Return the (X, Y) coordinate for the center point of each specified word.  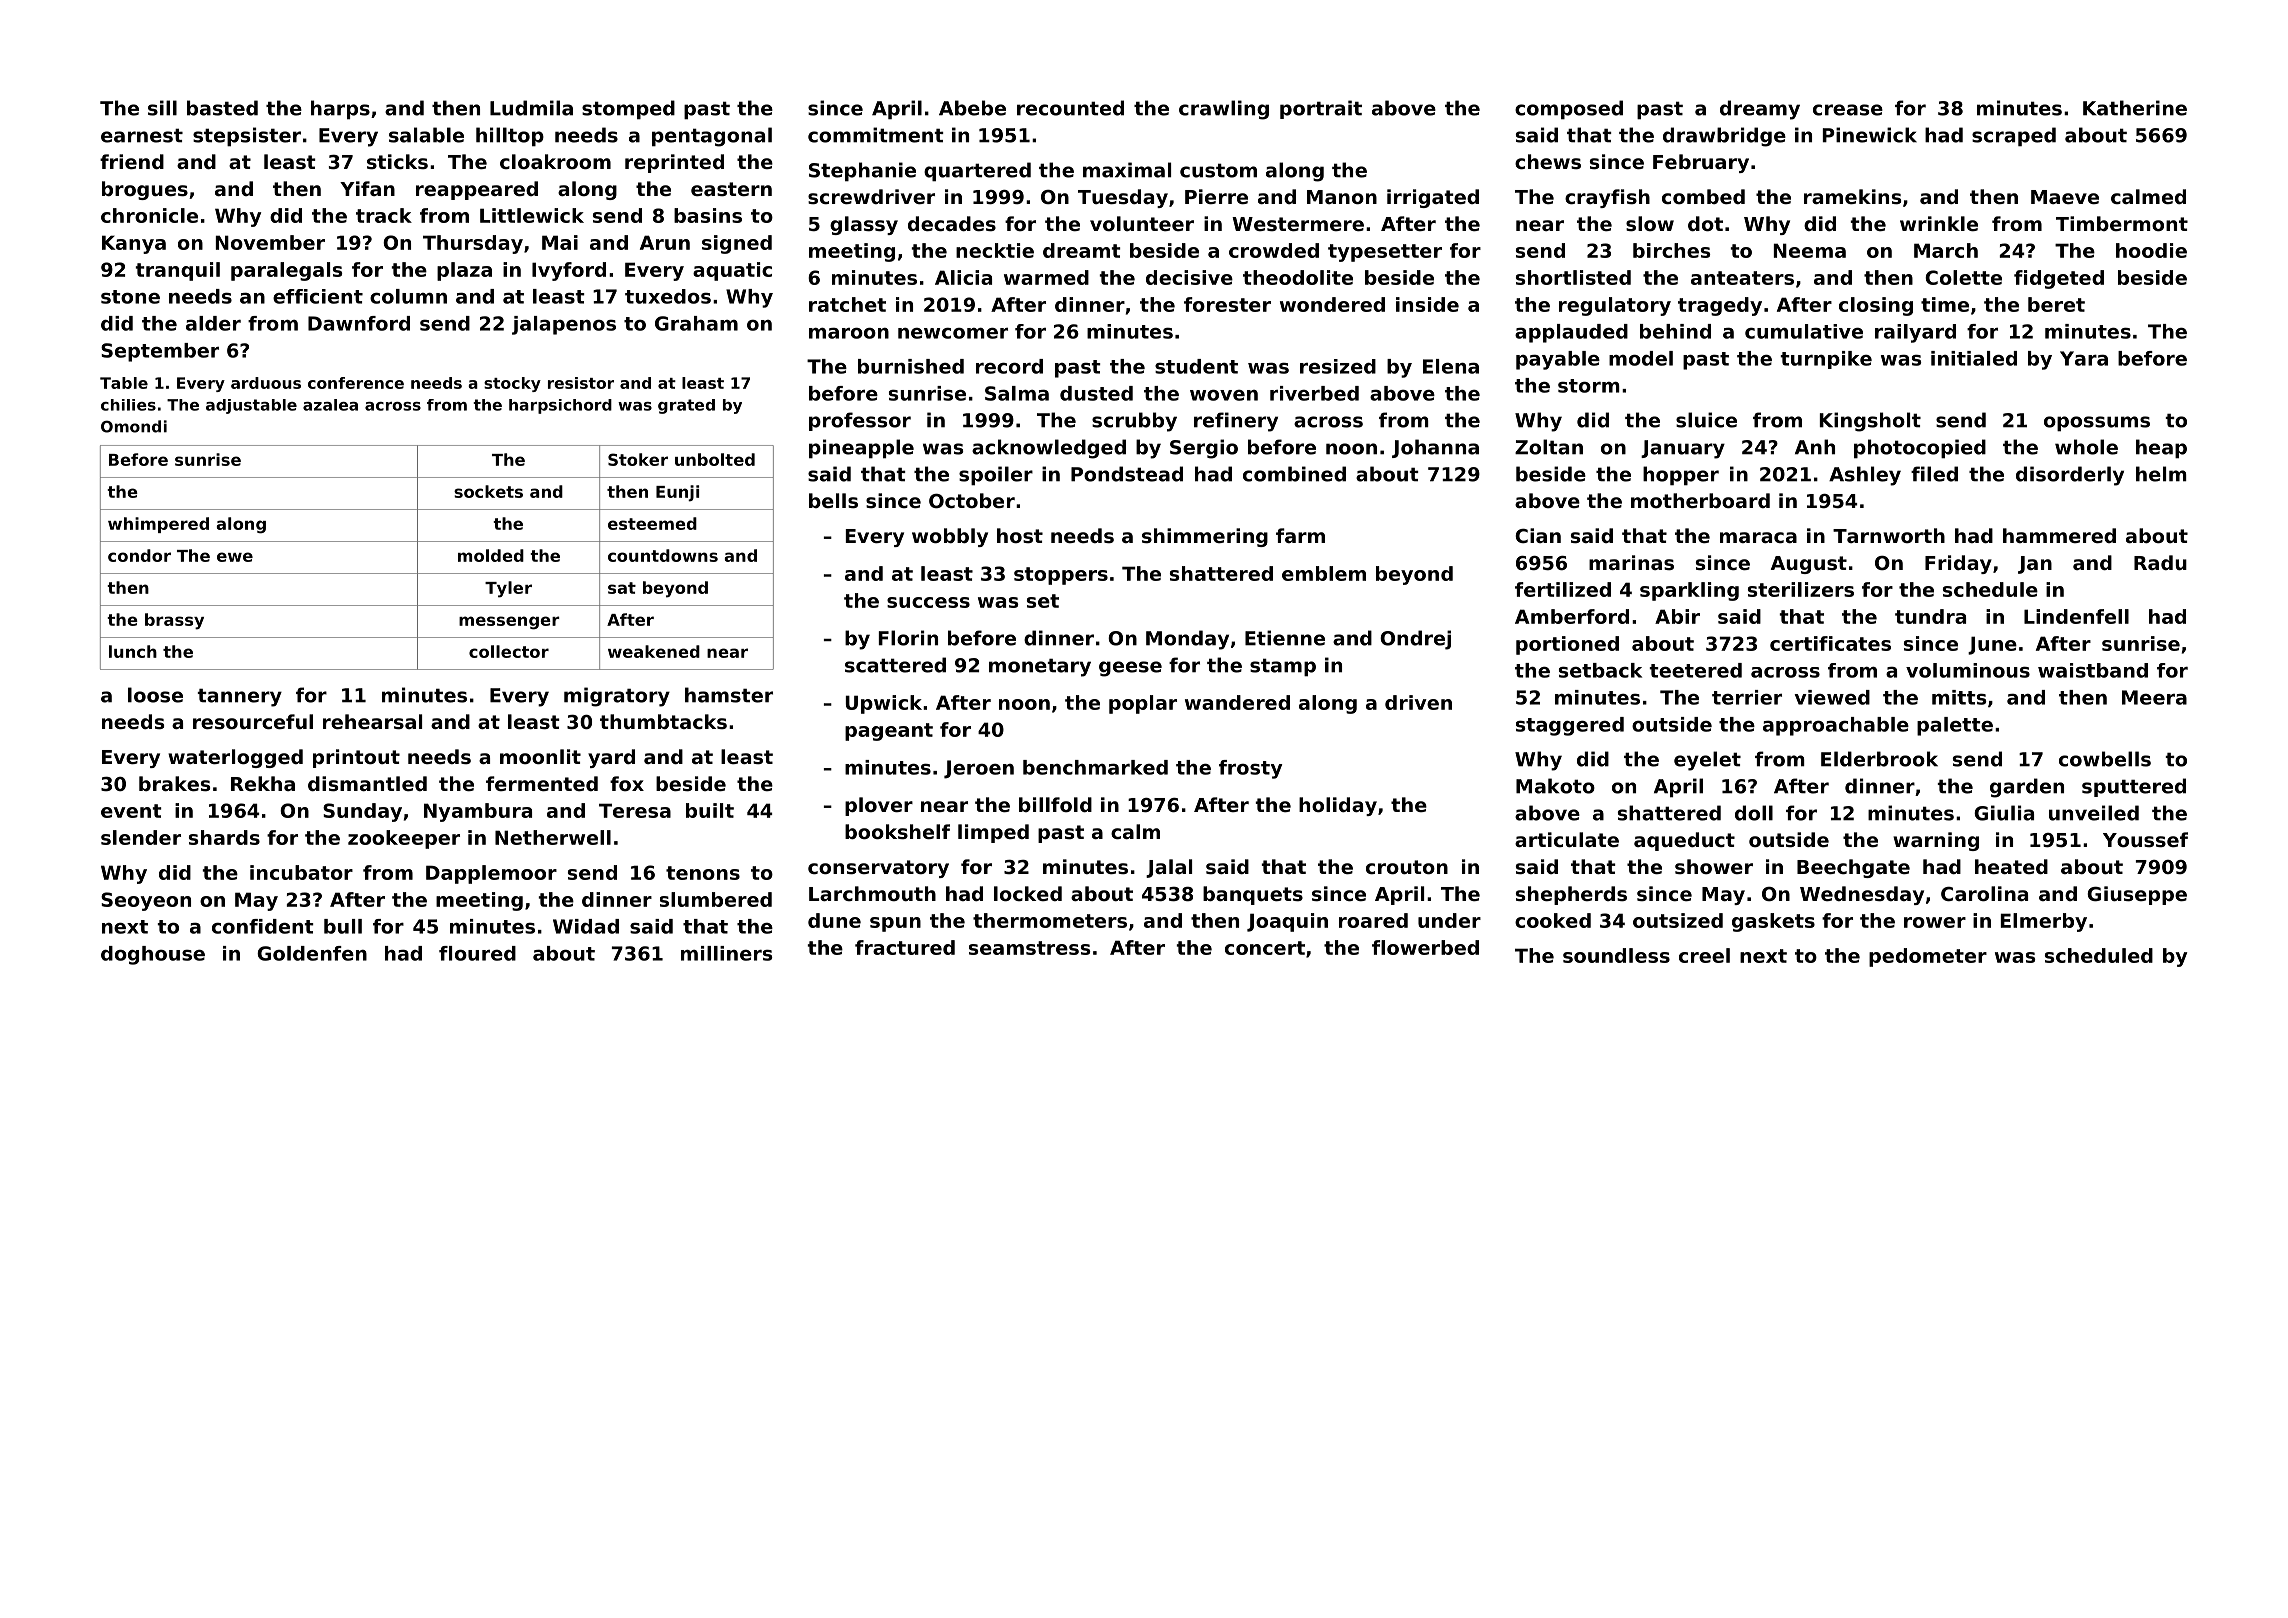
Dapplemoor (491, 874)
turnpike (1826, 360)
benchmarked (1095, 767)
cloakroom (555, 161)
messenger (509, 623)
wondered (1332, 304)
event (131, 811)
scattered (895, 665)
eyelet (1707, 761)
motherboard (1700, 500)
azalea (330, 405)
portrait (1321, 109)
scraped (2014, 137)
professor (860, 421)
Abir (1677, 616)
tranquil (177, 271)
